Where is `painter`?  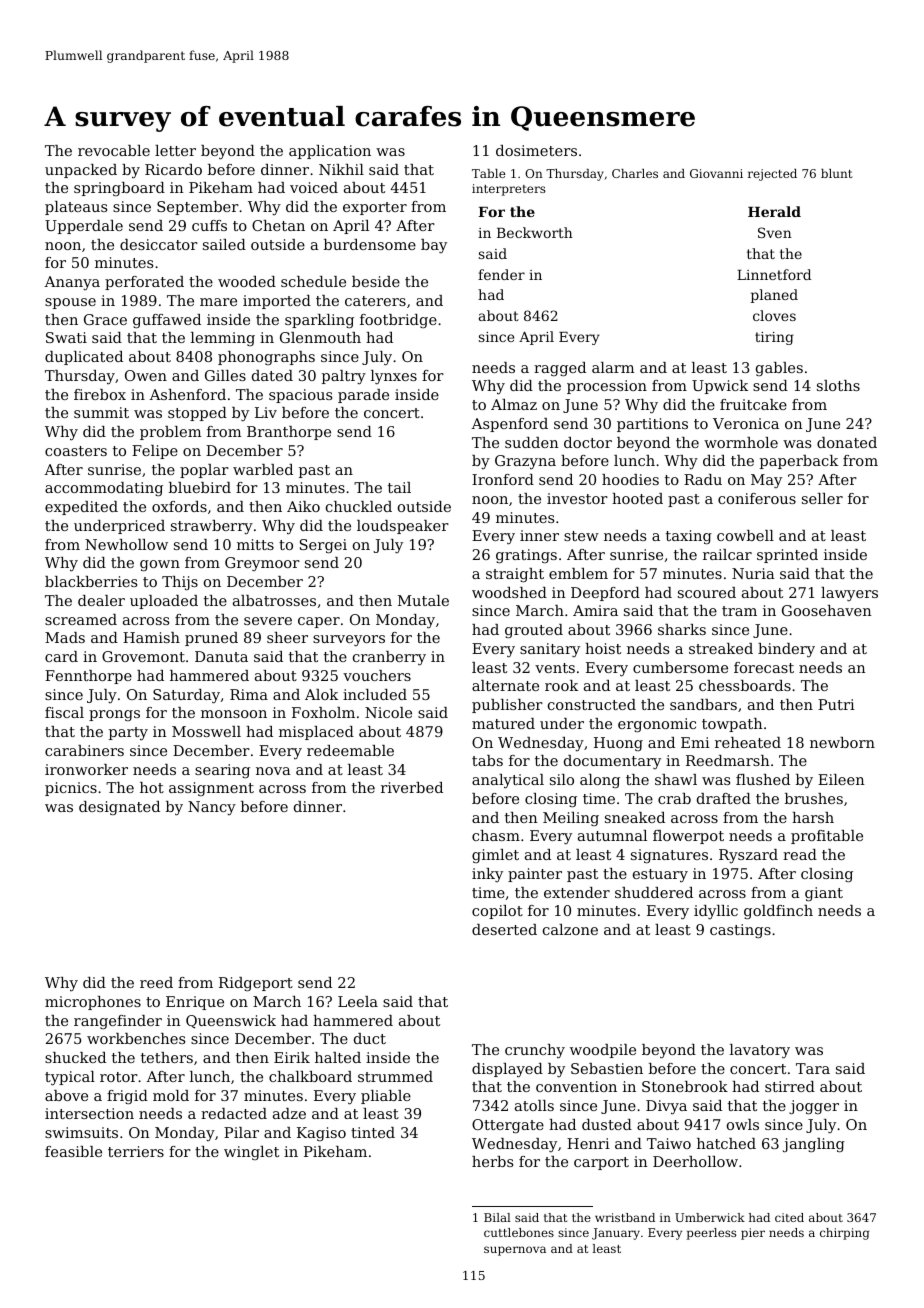 painter is located at coordinates (535, 875).
